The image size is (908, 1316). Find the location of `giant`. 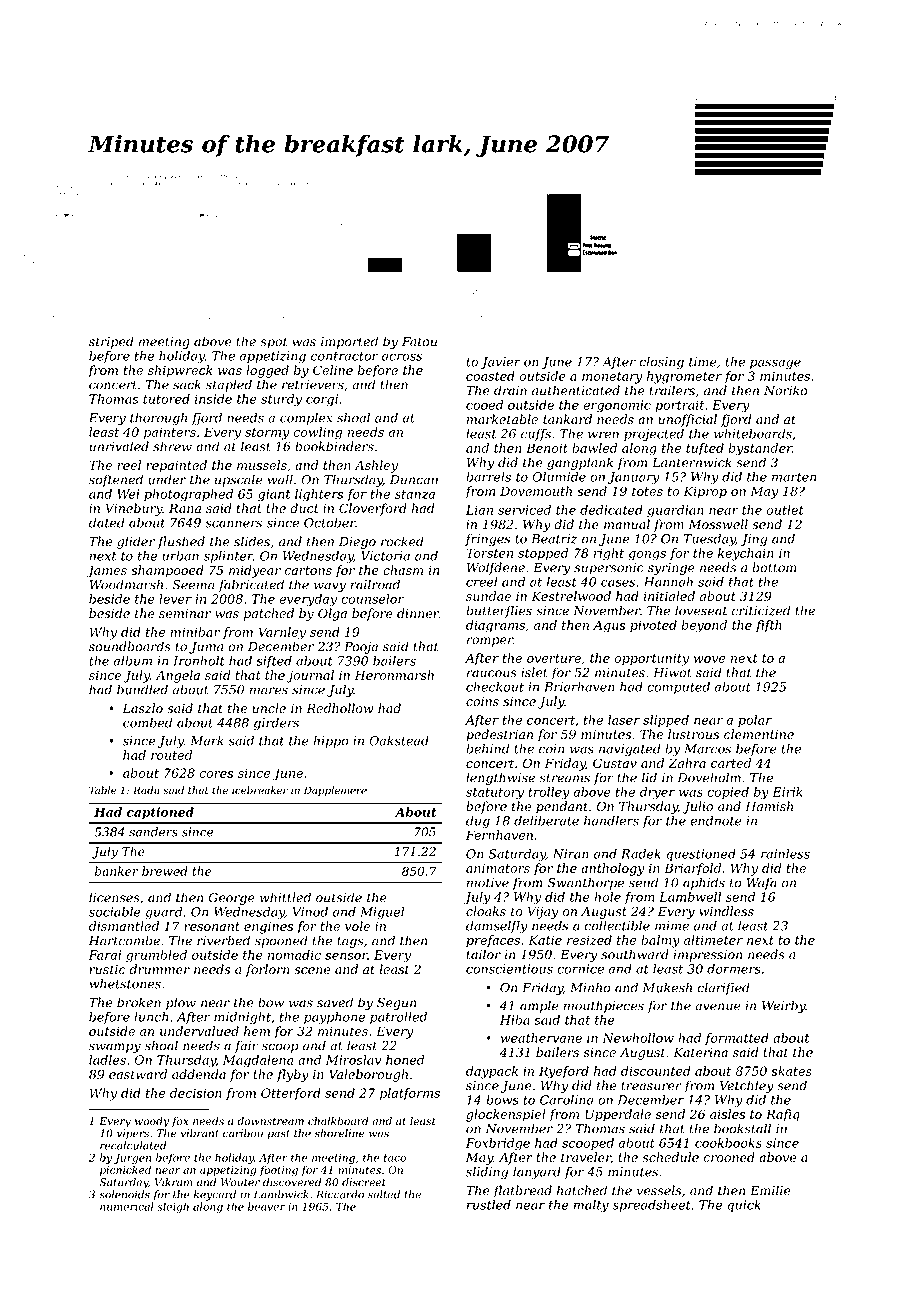

giant is located at coordinates (274, 495).
